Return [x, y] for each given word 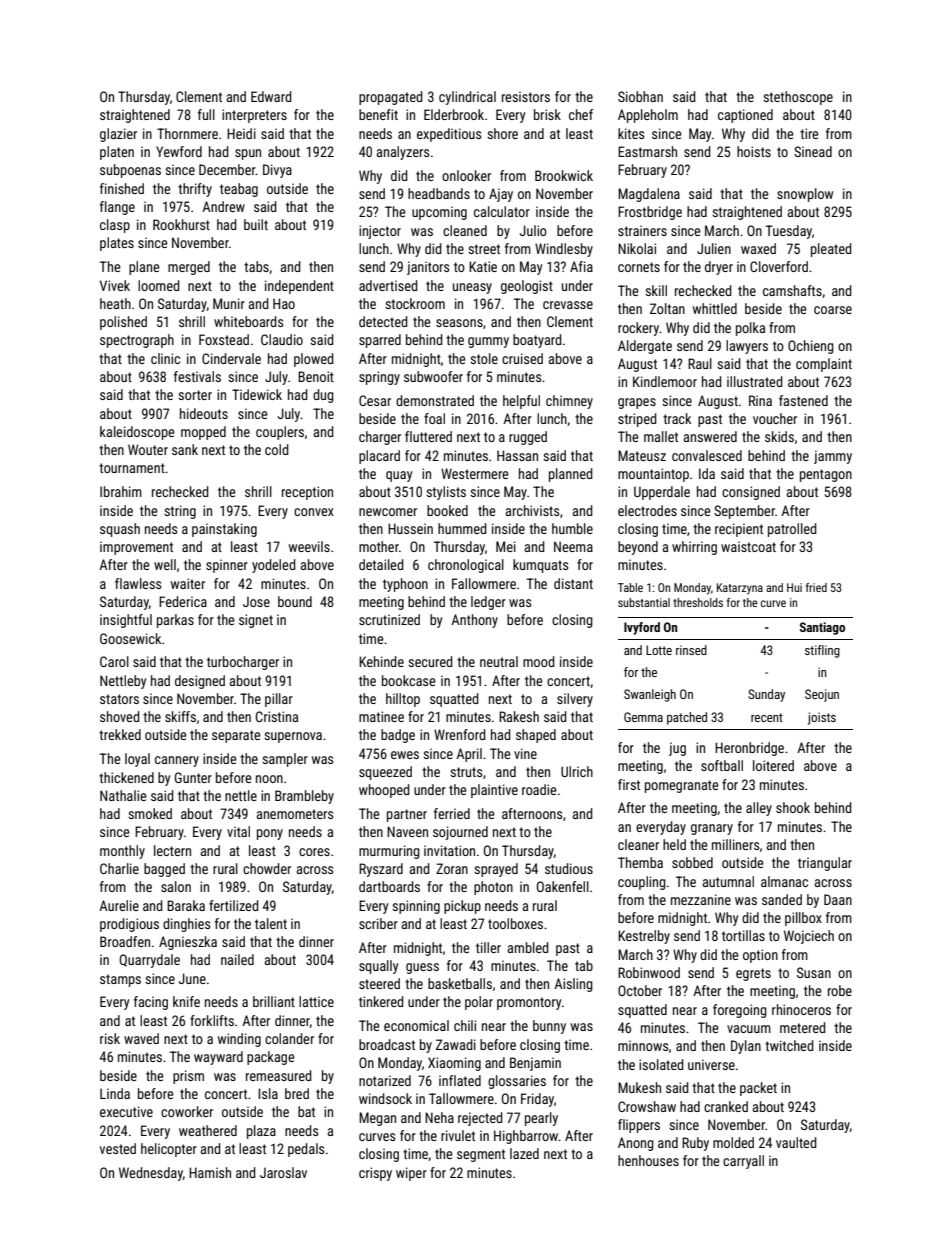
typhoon [405, 585]
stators [119, 699]
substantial [644, 602]
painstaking [224, 530]
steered [379, 983]
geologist [527, 287]
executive [126, 1111]
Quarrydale [149, 961]
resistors [526, 96]
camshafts [792, 290]
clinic [165, 358]
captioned [745, 116]
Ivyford [642, 628]
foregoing [740, 1011]
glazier [118, 135]
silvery [575, 700]
